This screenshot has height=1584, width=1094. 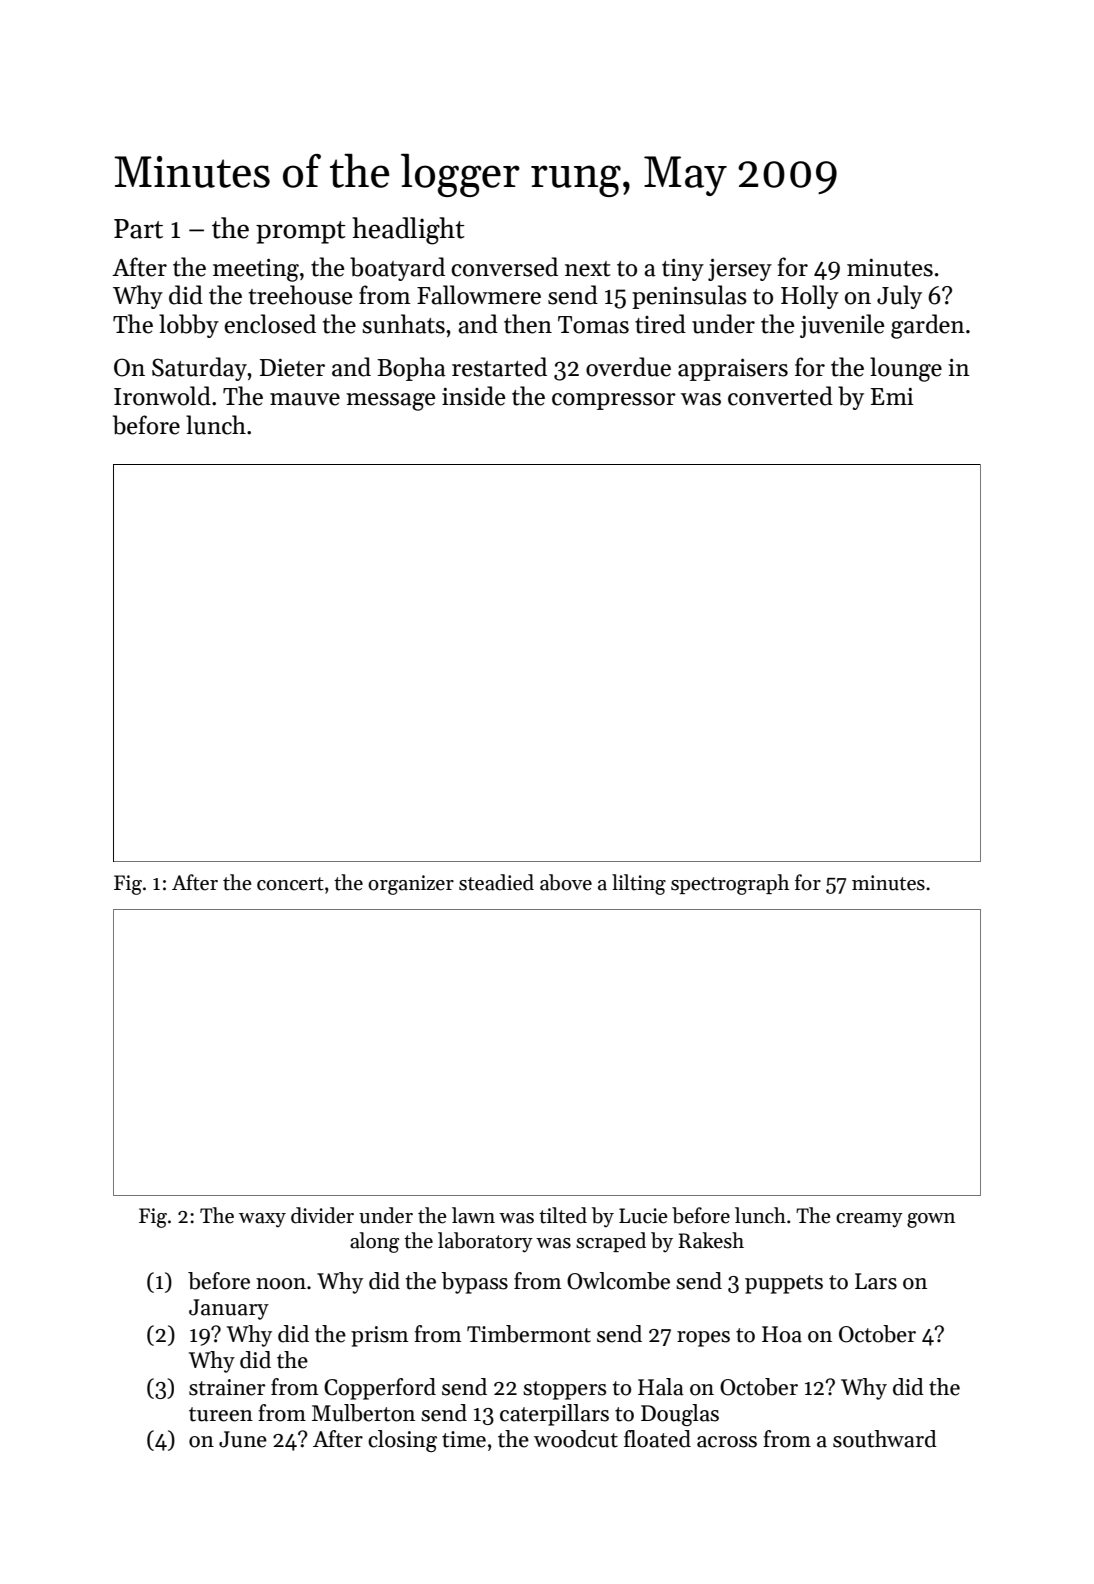 What do you see at coordinates (243, 1439) in the screenshot?
I see `June` at bounding box center [243, 1439].
